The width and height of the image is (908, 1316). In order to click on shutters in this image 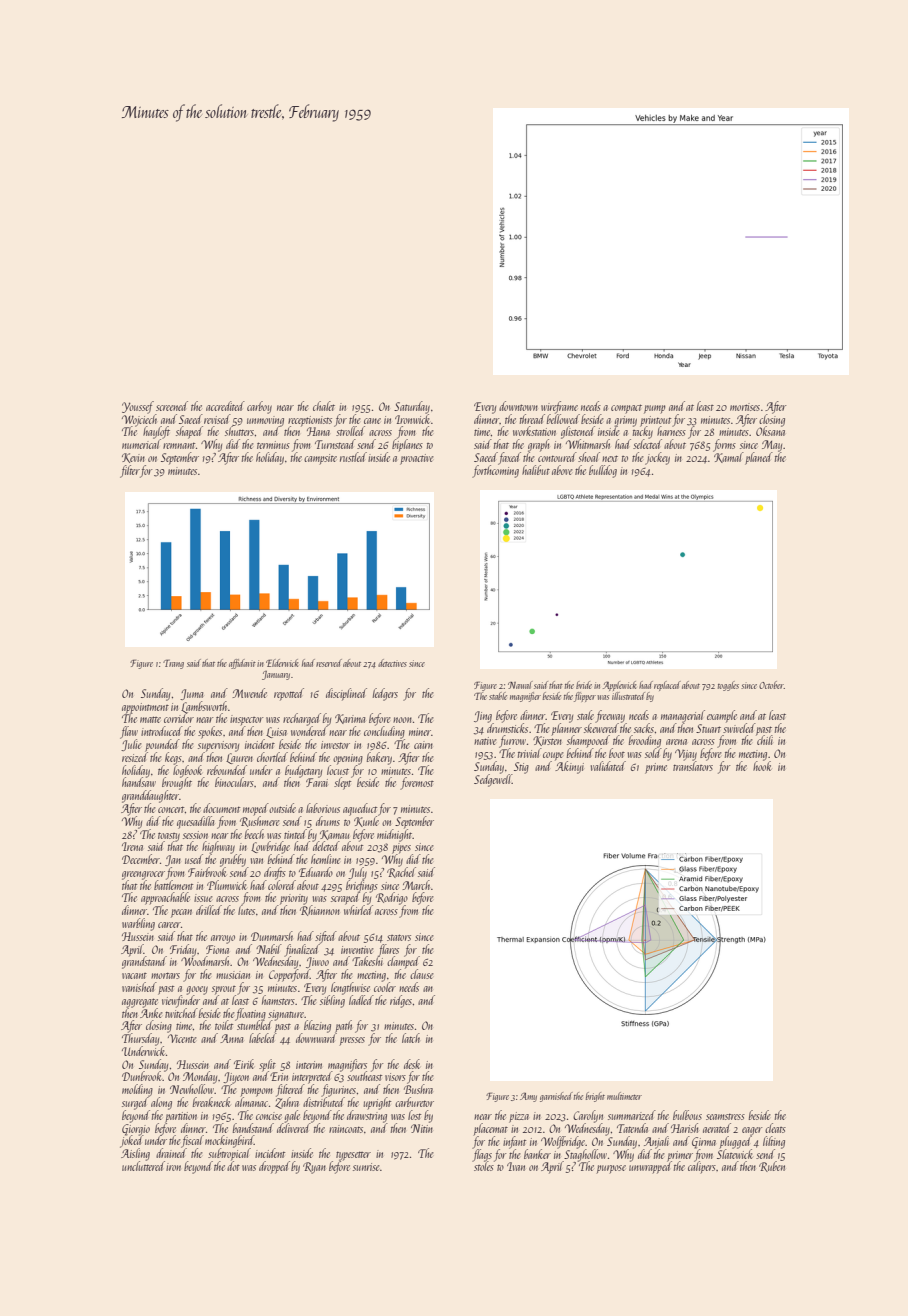, I will do `click(239, 431)`.
